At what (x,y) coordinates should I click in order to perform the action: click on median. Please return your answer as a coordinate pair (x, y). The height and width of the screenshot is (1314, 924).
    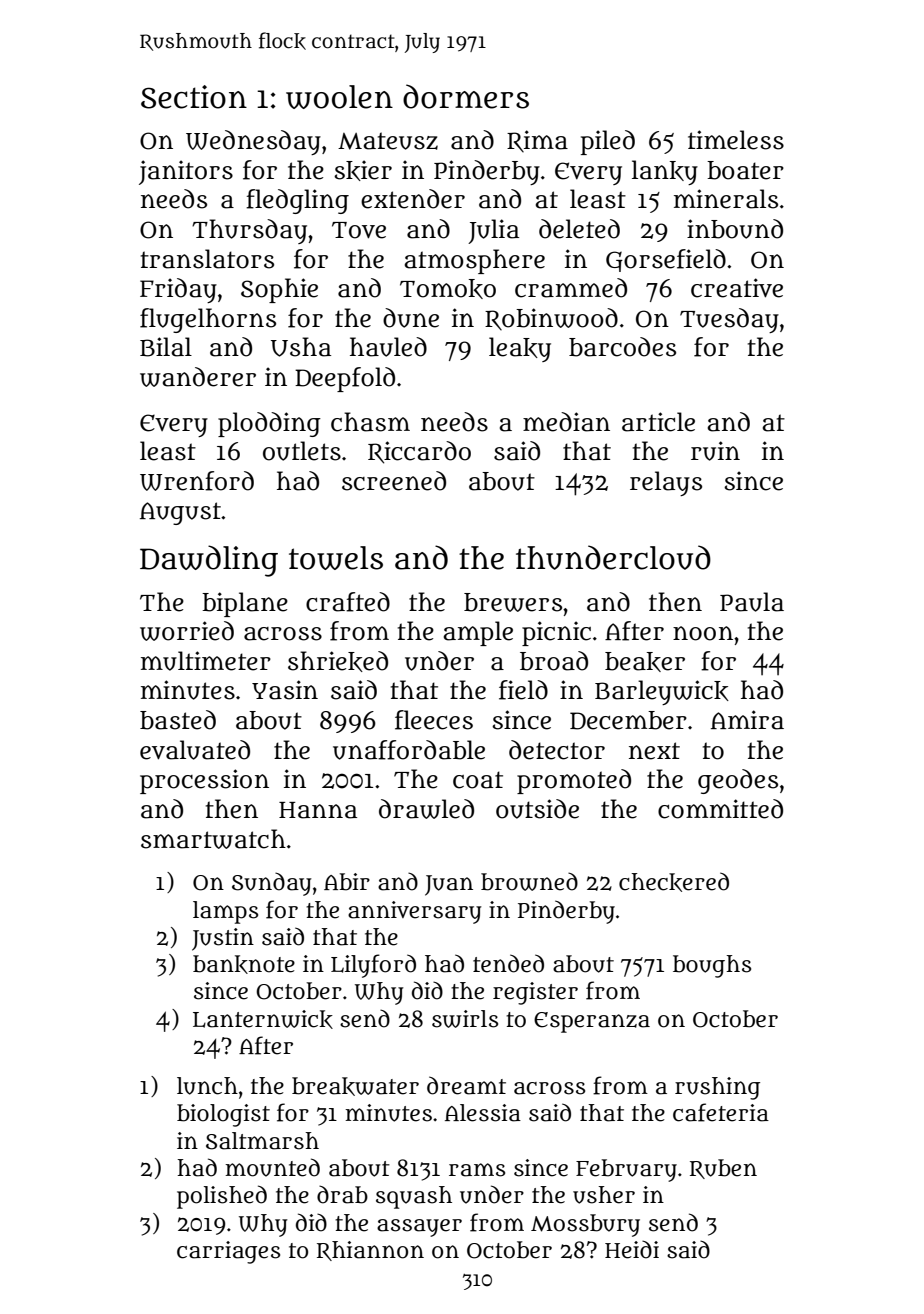
    Looking at the image, I should click on (566, 422).
